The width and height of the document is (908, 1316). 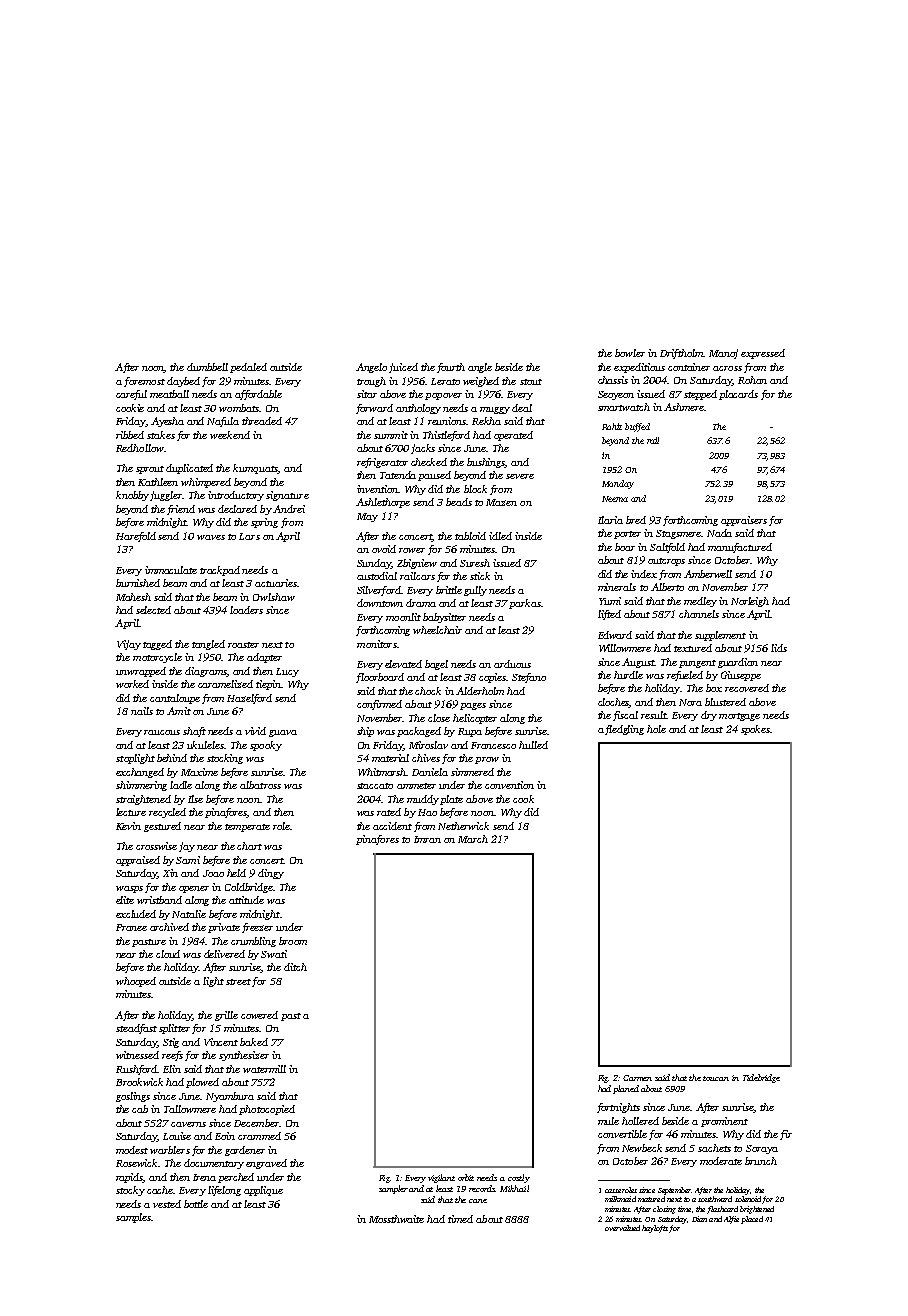 I want to click on vested, so click(x=167, y=1204).
